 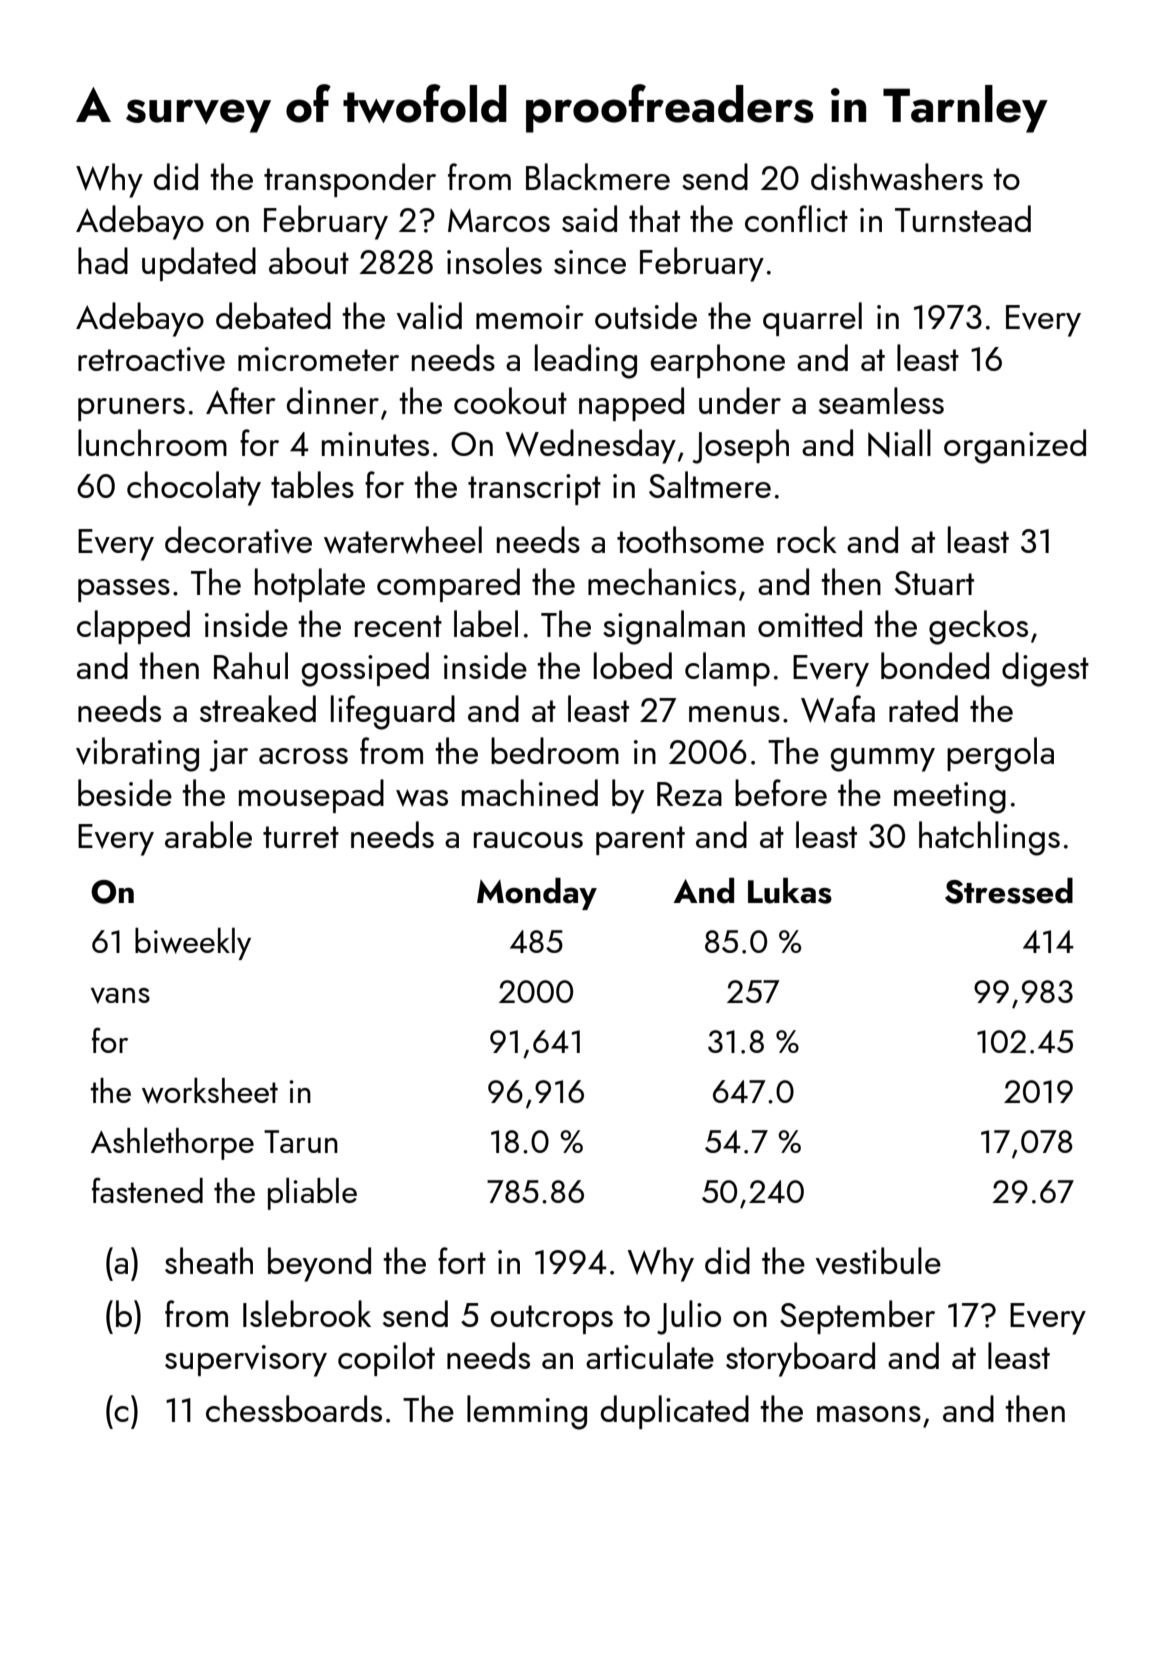 I want to click on quarrel, so click(x=812, y=319).
